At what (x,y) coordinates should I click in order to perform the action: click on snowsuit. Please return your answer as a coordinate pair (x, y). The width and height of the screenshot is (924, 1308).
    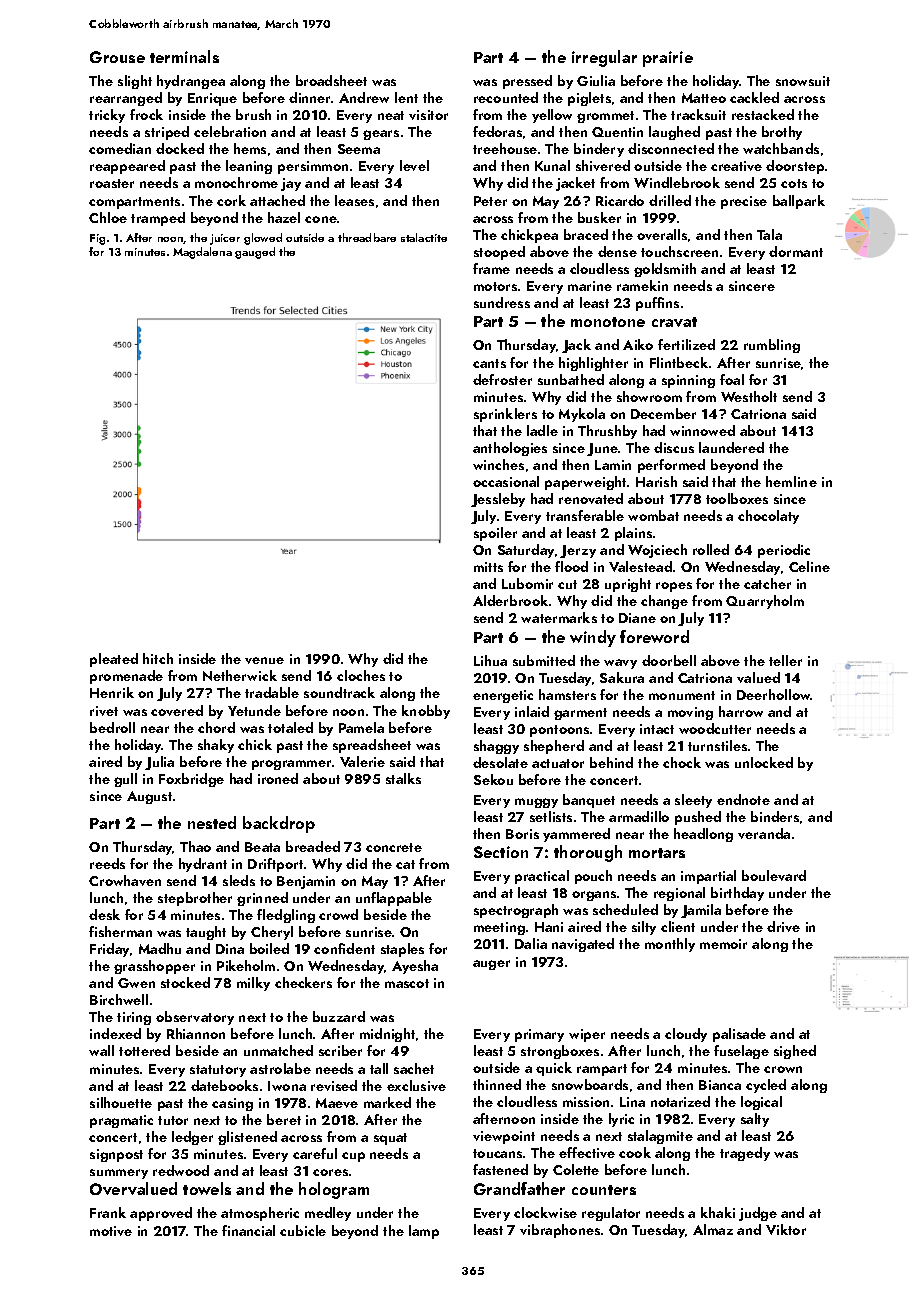
    Looking at the image, I should click on (803, 81).
